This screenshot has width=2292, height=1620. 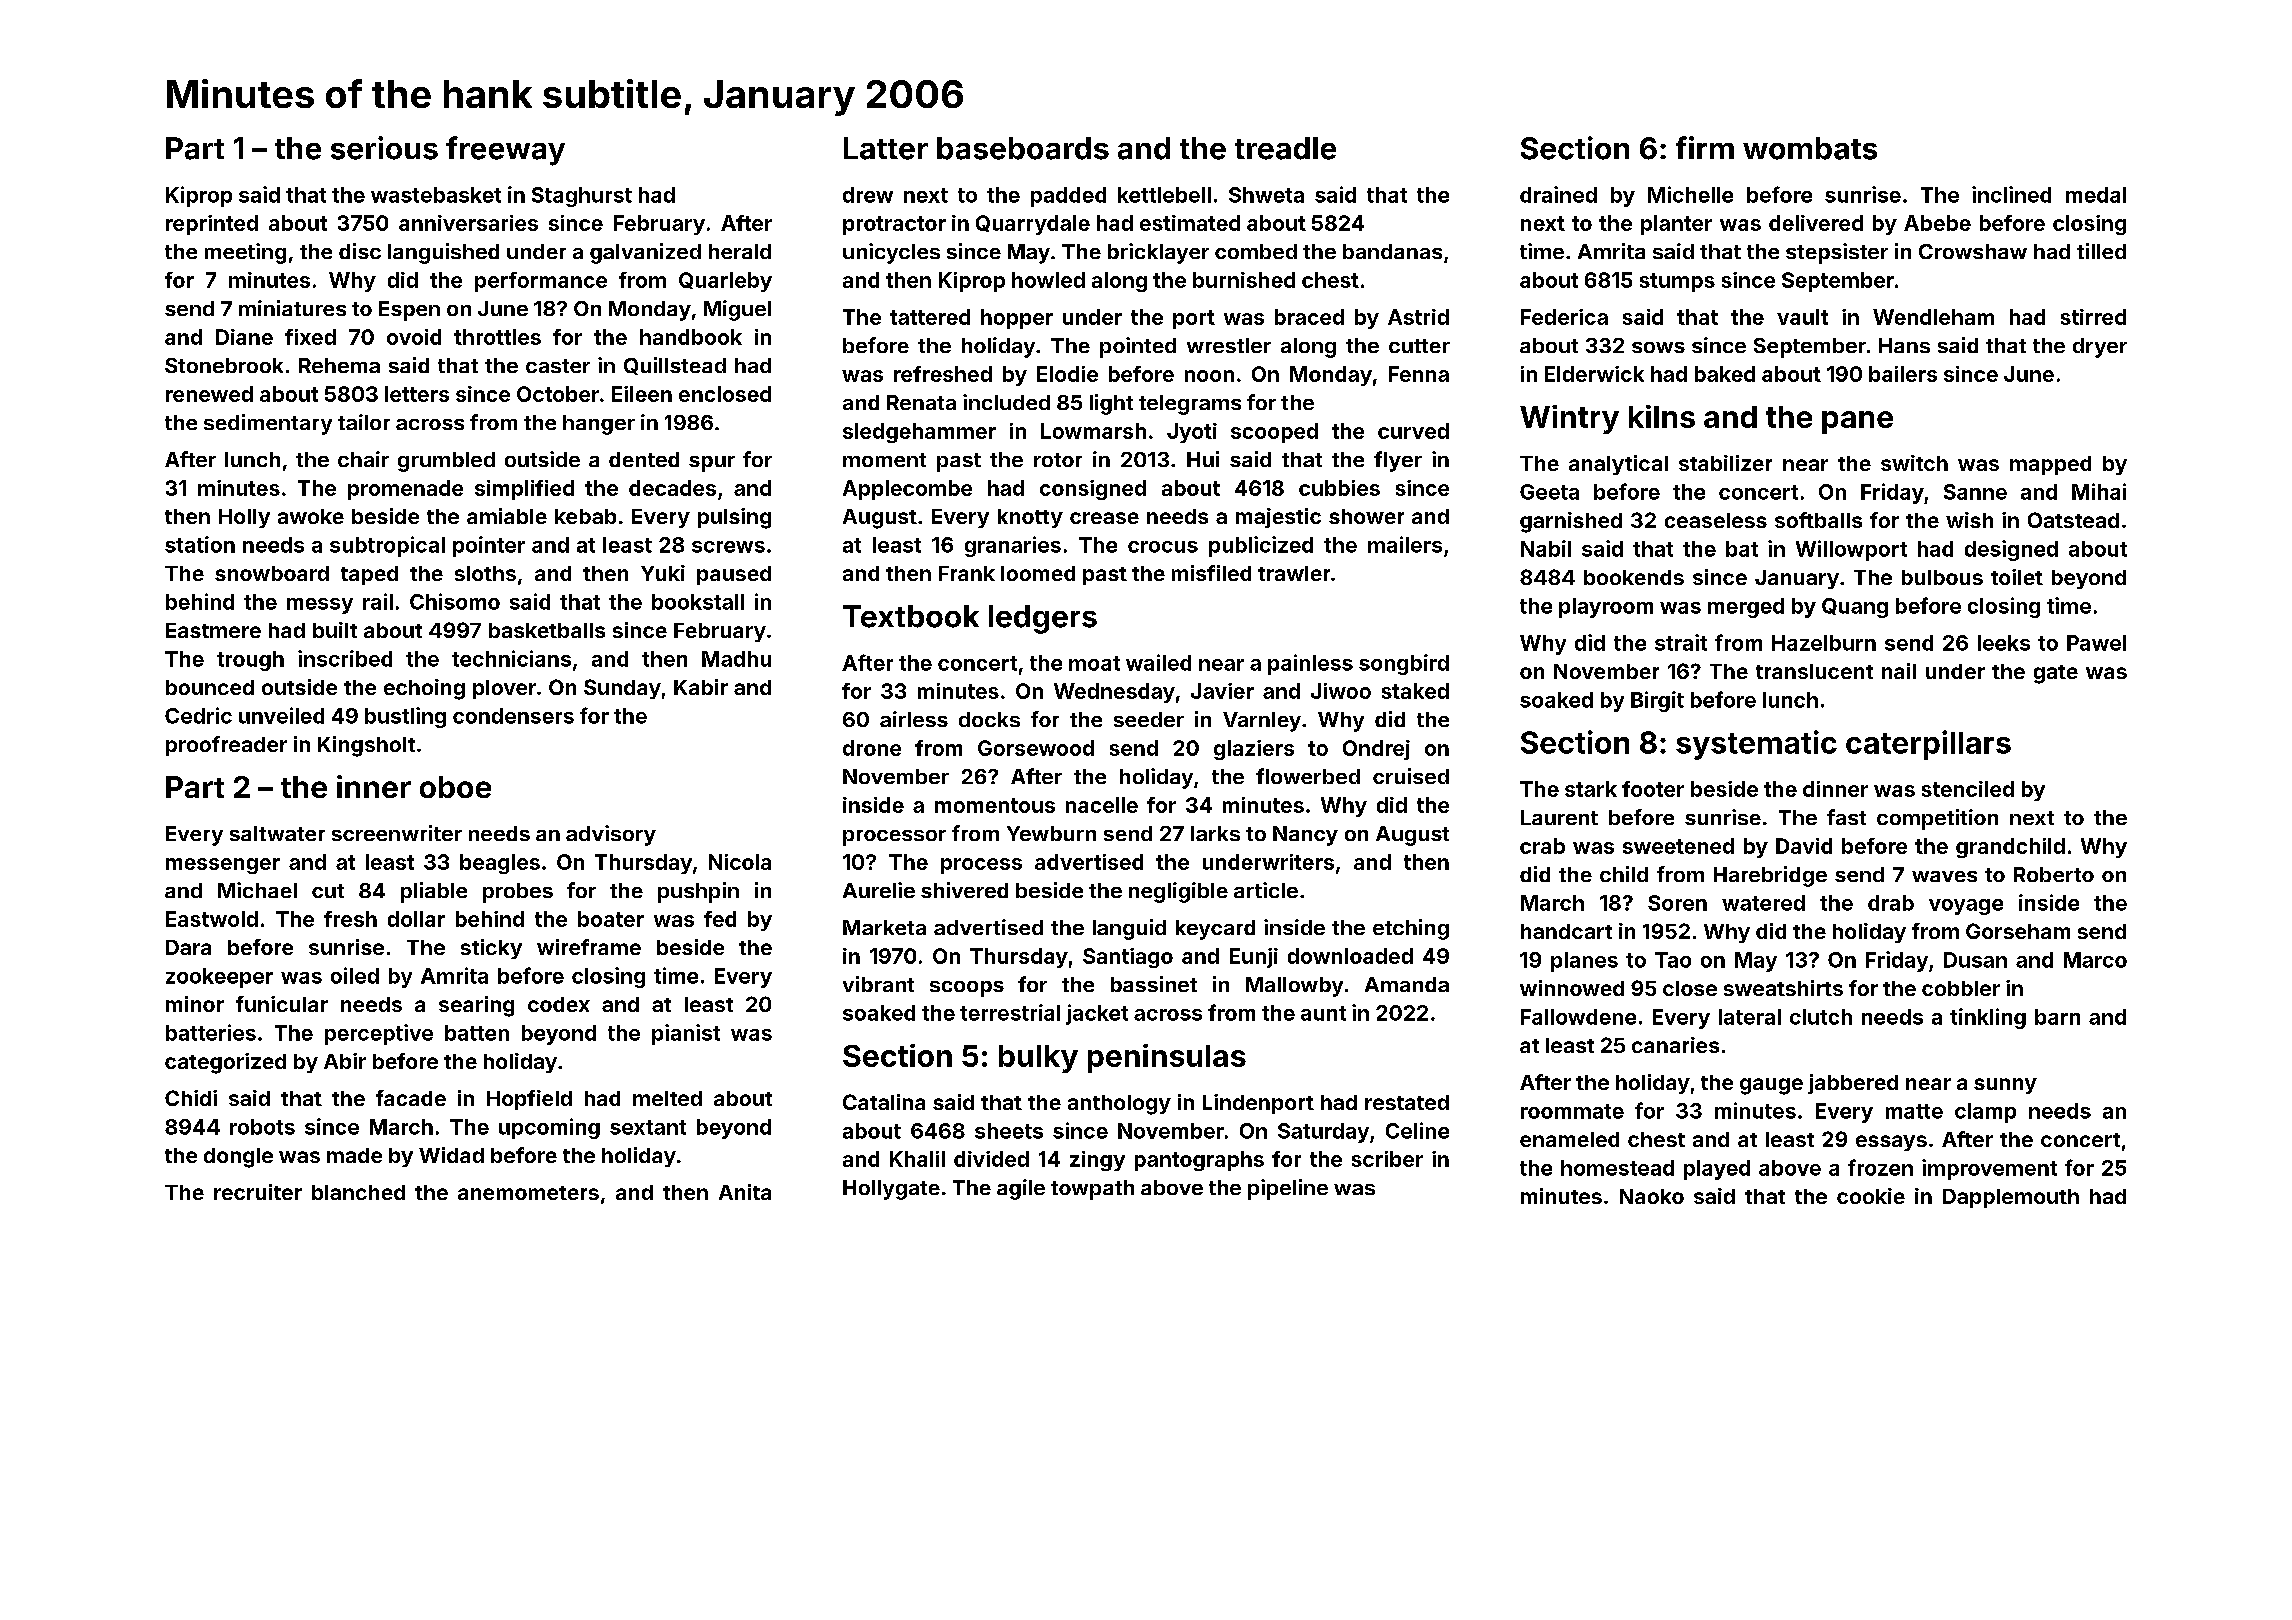 What do you see at coordinates (1810, 148) in the screenshot?
I see `wombats` at bounding box center [1810, 148].
